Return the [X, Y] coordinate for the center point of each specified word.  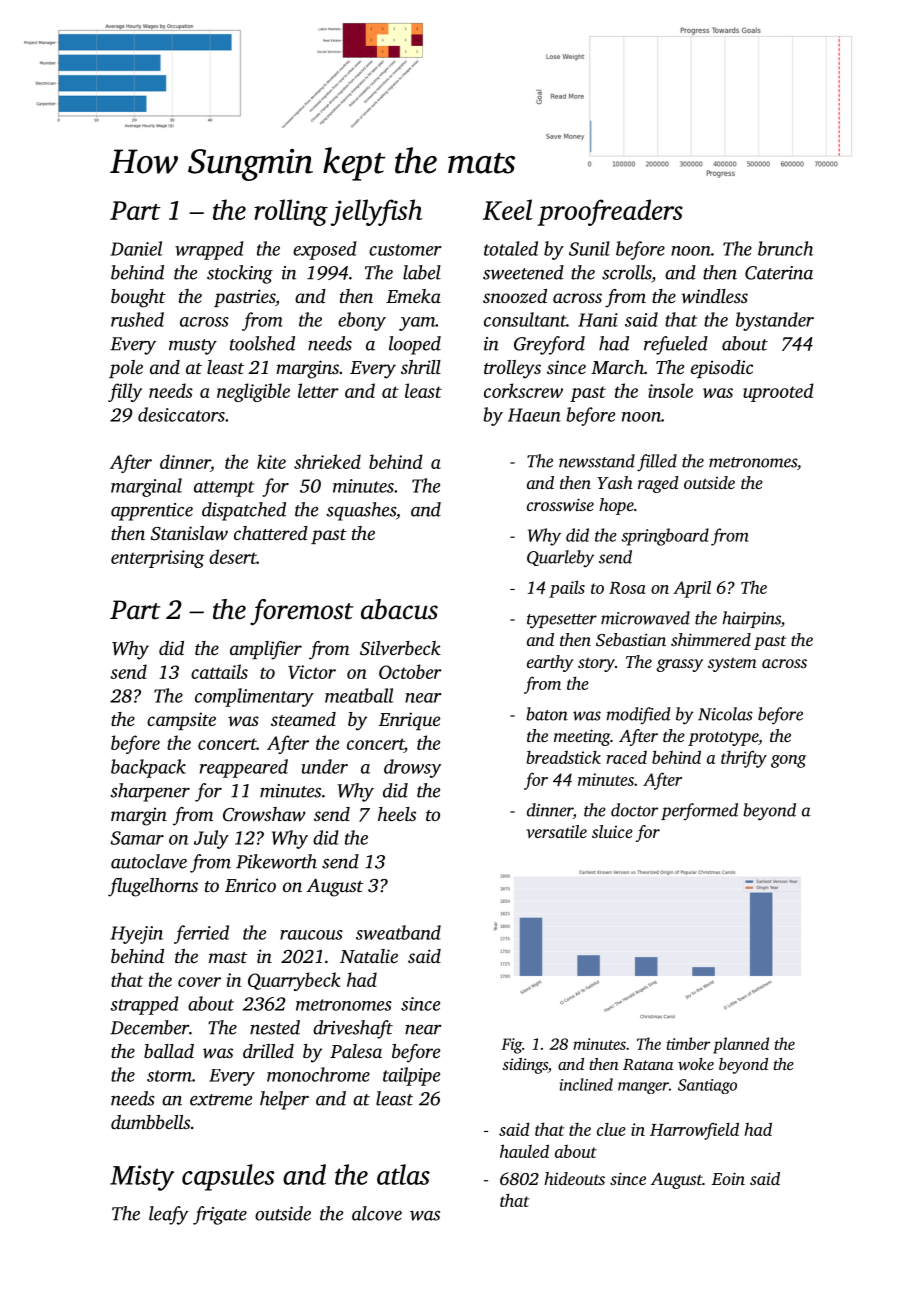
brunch [785, 248]
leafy [168, 1215]
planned [741, 1045]
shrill [421, 367]
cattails [219, 671]
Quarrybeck [294, 981]
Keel [507, 209]
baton [547, 714]
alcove [377, 1213]
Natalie [369, 956]
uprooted [778, 392]
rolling [291, 212]
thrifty [744, 759]
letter [318, 390]
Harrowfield [694, 1131]
